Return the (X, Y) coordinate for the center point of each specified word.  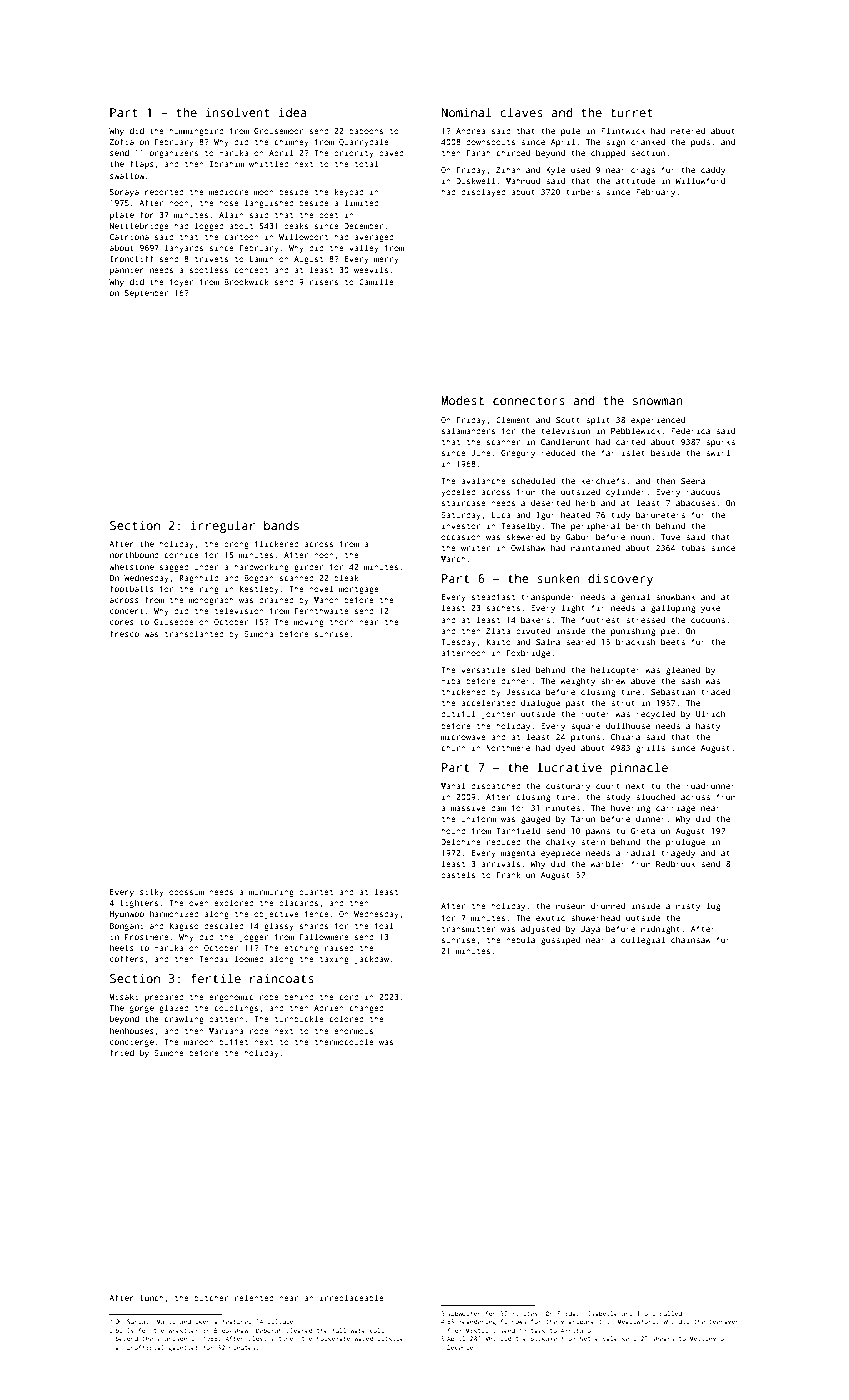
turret (632, 113)
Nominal (466, 112)
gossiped (560, 941)
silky (152, 892)
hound (453, 831)
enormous (353, 1031)
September (146, 294)
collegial (643, 940)
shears (663, 1338)
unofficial (145, 1347)
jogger (253, 938)
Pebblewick (635, 430)
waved (363, 1338)
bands (281, 525)
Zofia (121, 141)
